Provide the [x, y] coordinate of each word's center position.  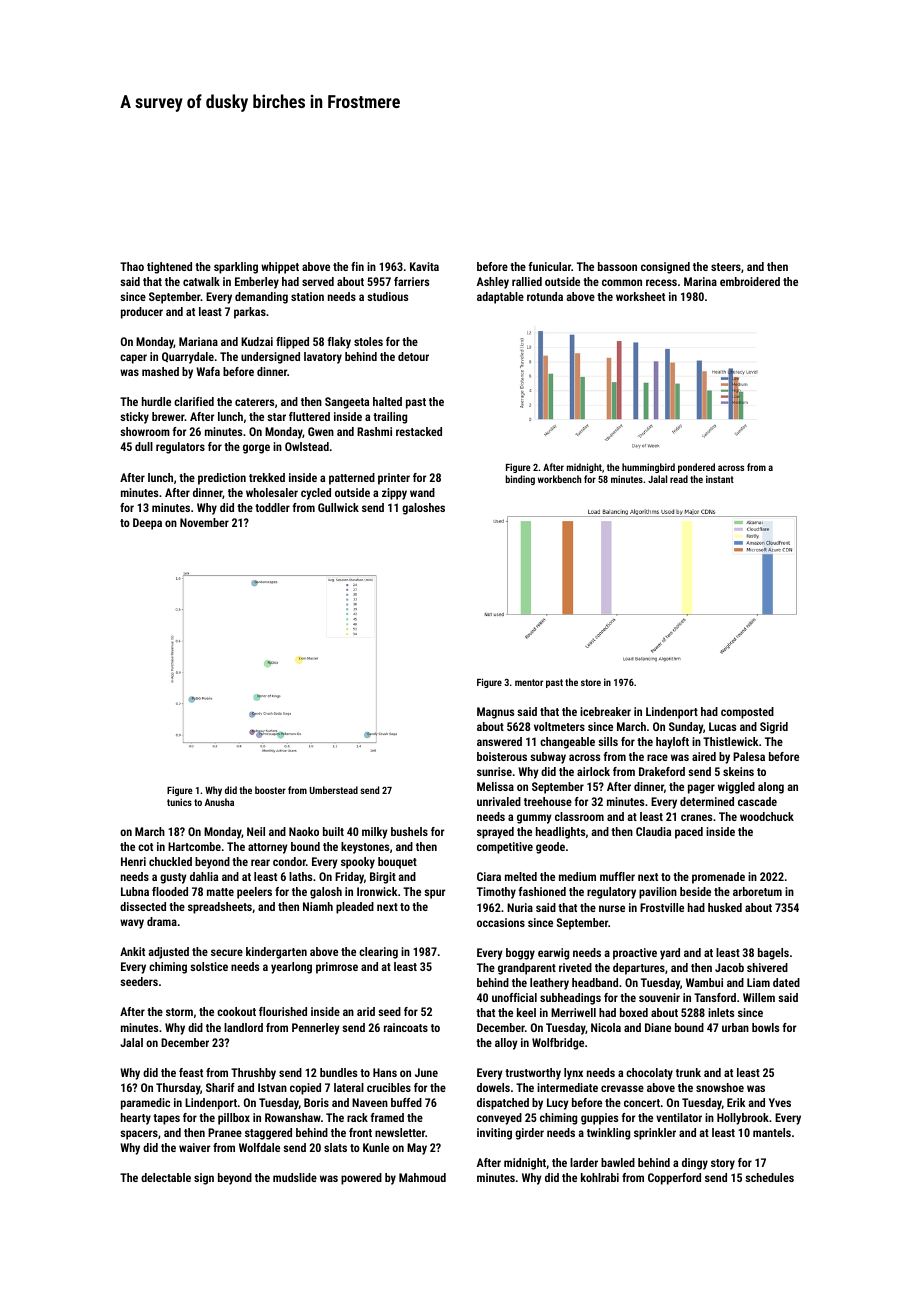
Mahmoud [422, 1177]
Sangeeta [347, 403]
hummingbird [648, 468]
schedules [769, 1177]
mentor [529, 682]
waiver [194, 1147]
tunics [179, 802]
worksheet [640, 296]
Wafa [208, 371]
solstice [209, 966]
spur [434, 894]
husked [725, 907]
